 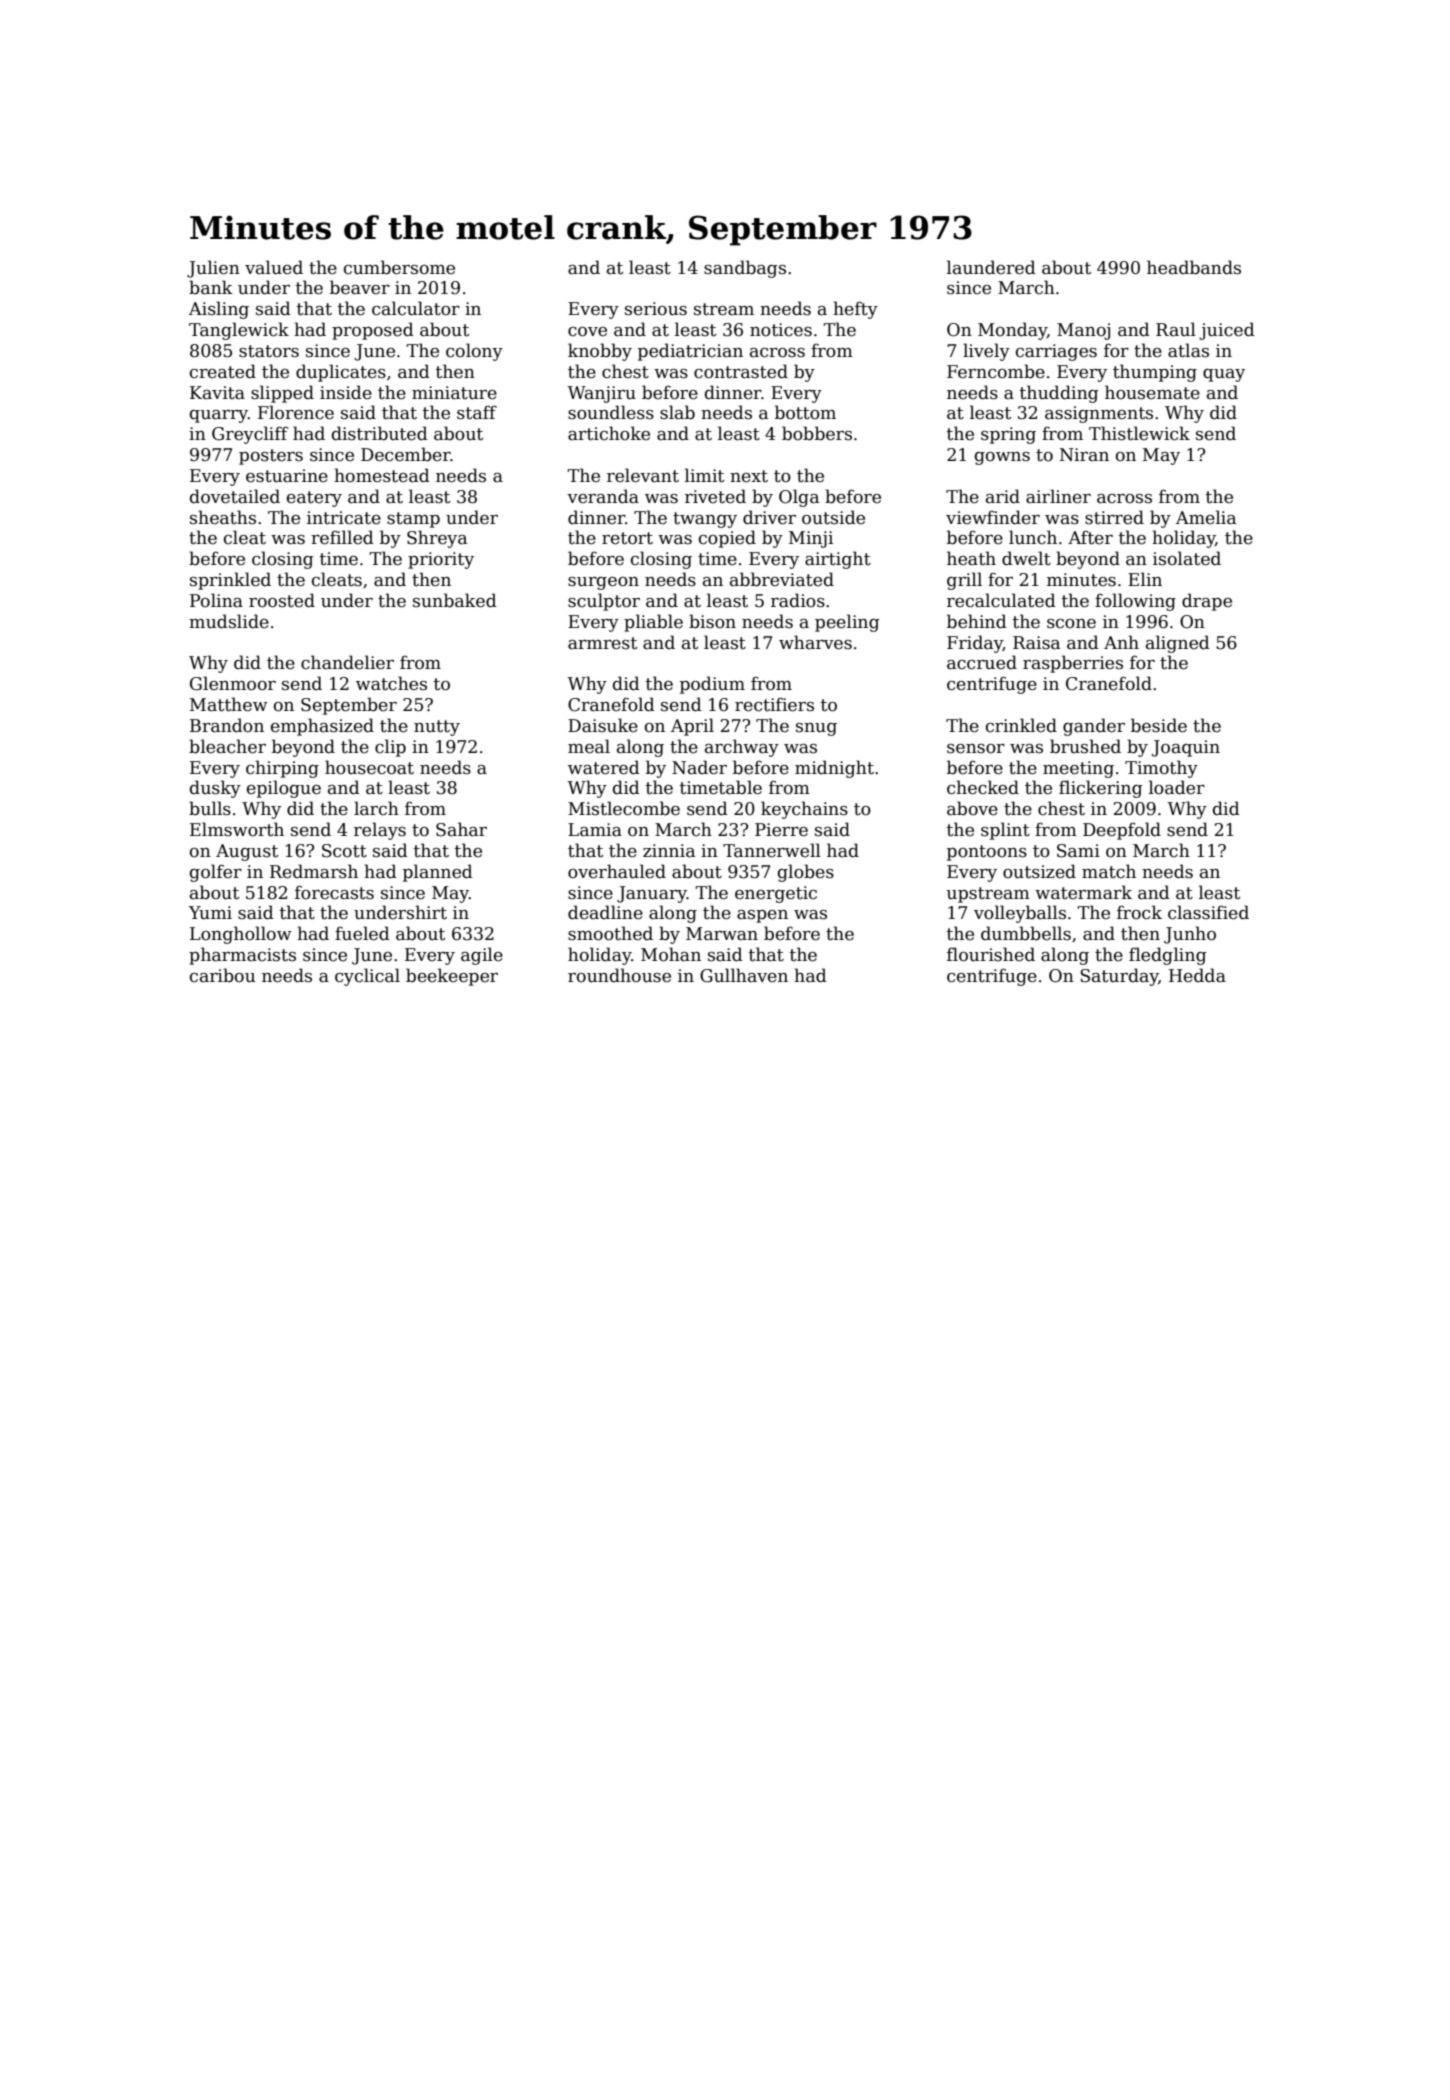 What do you see at coordinates (274, 267) in the image?
I see `valued` at bounding box center [274, 267].
